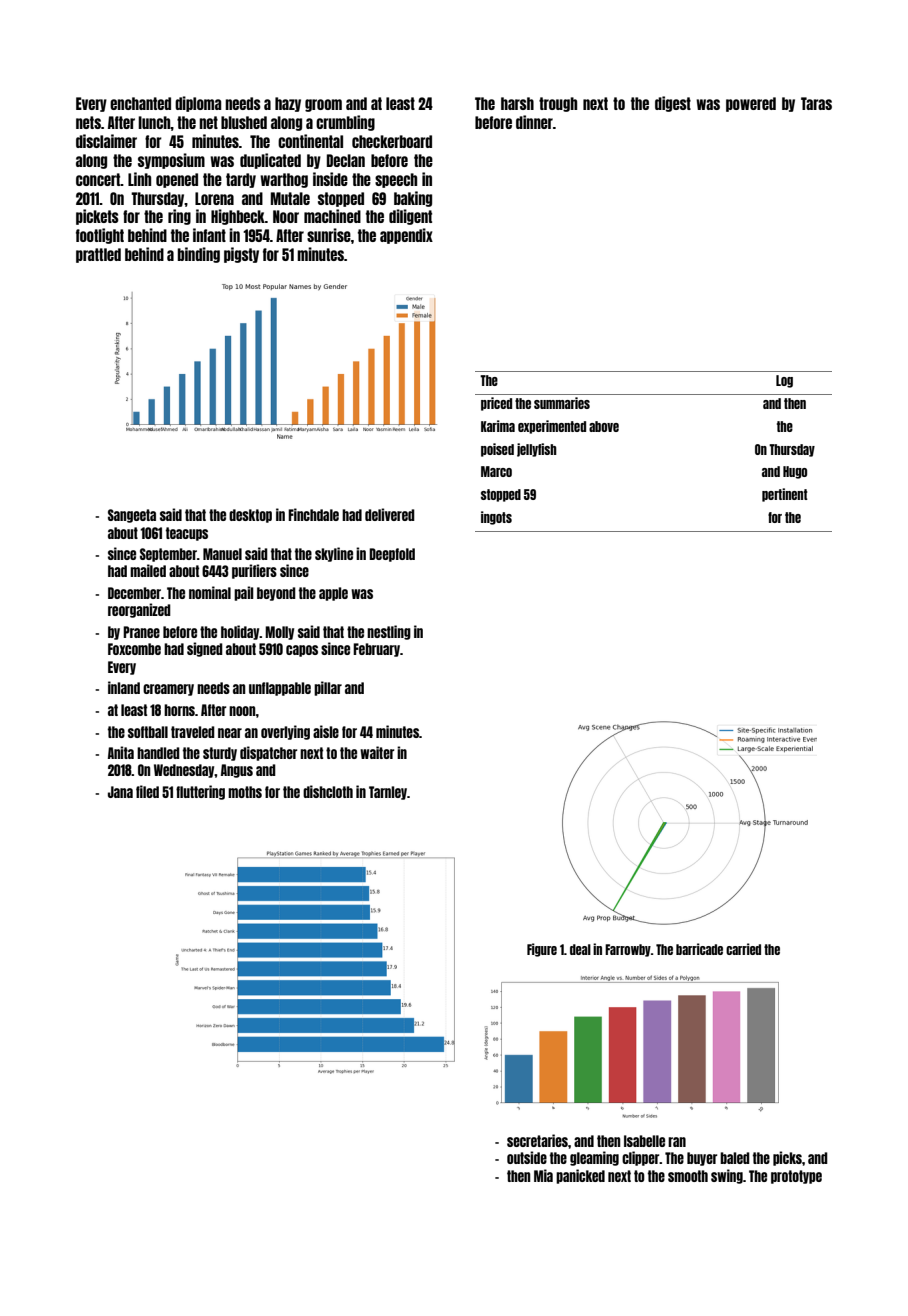 The image size is (908, 1316). What do you see at coordinates (562, 403) in the screenshot?
I see `summaries` at bounding box center [562, 403].
